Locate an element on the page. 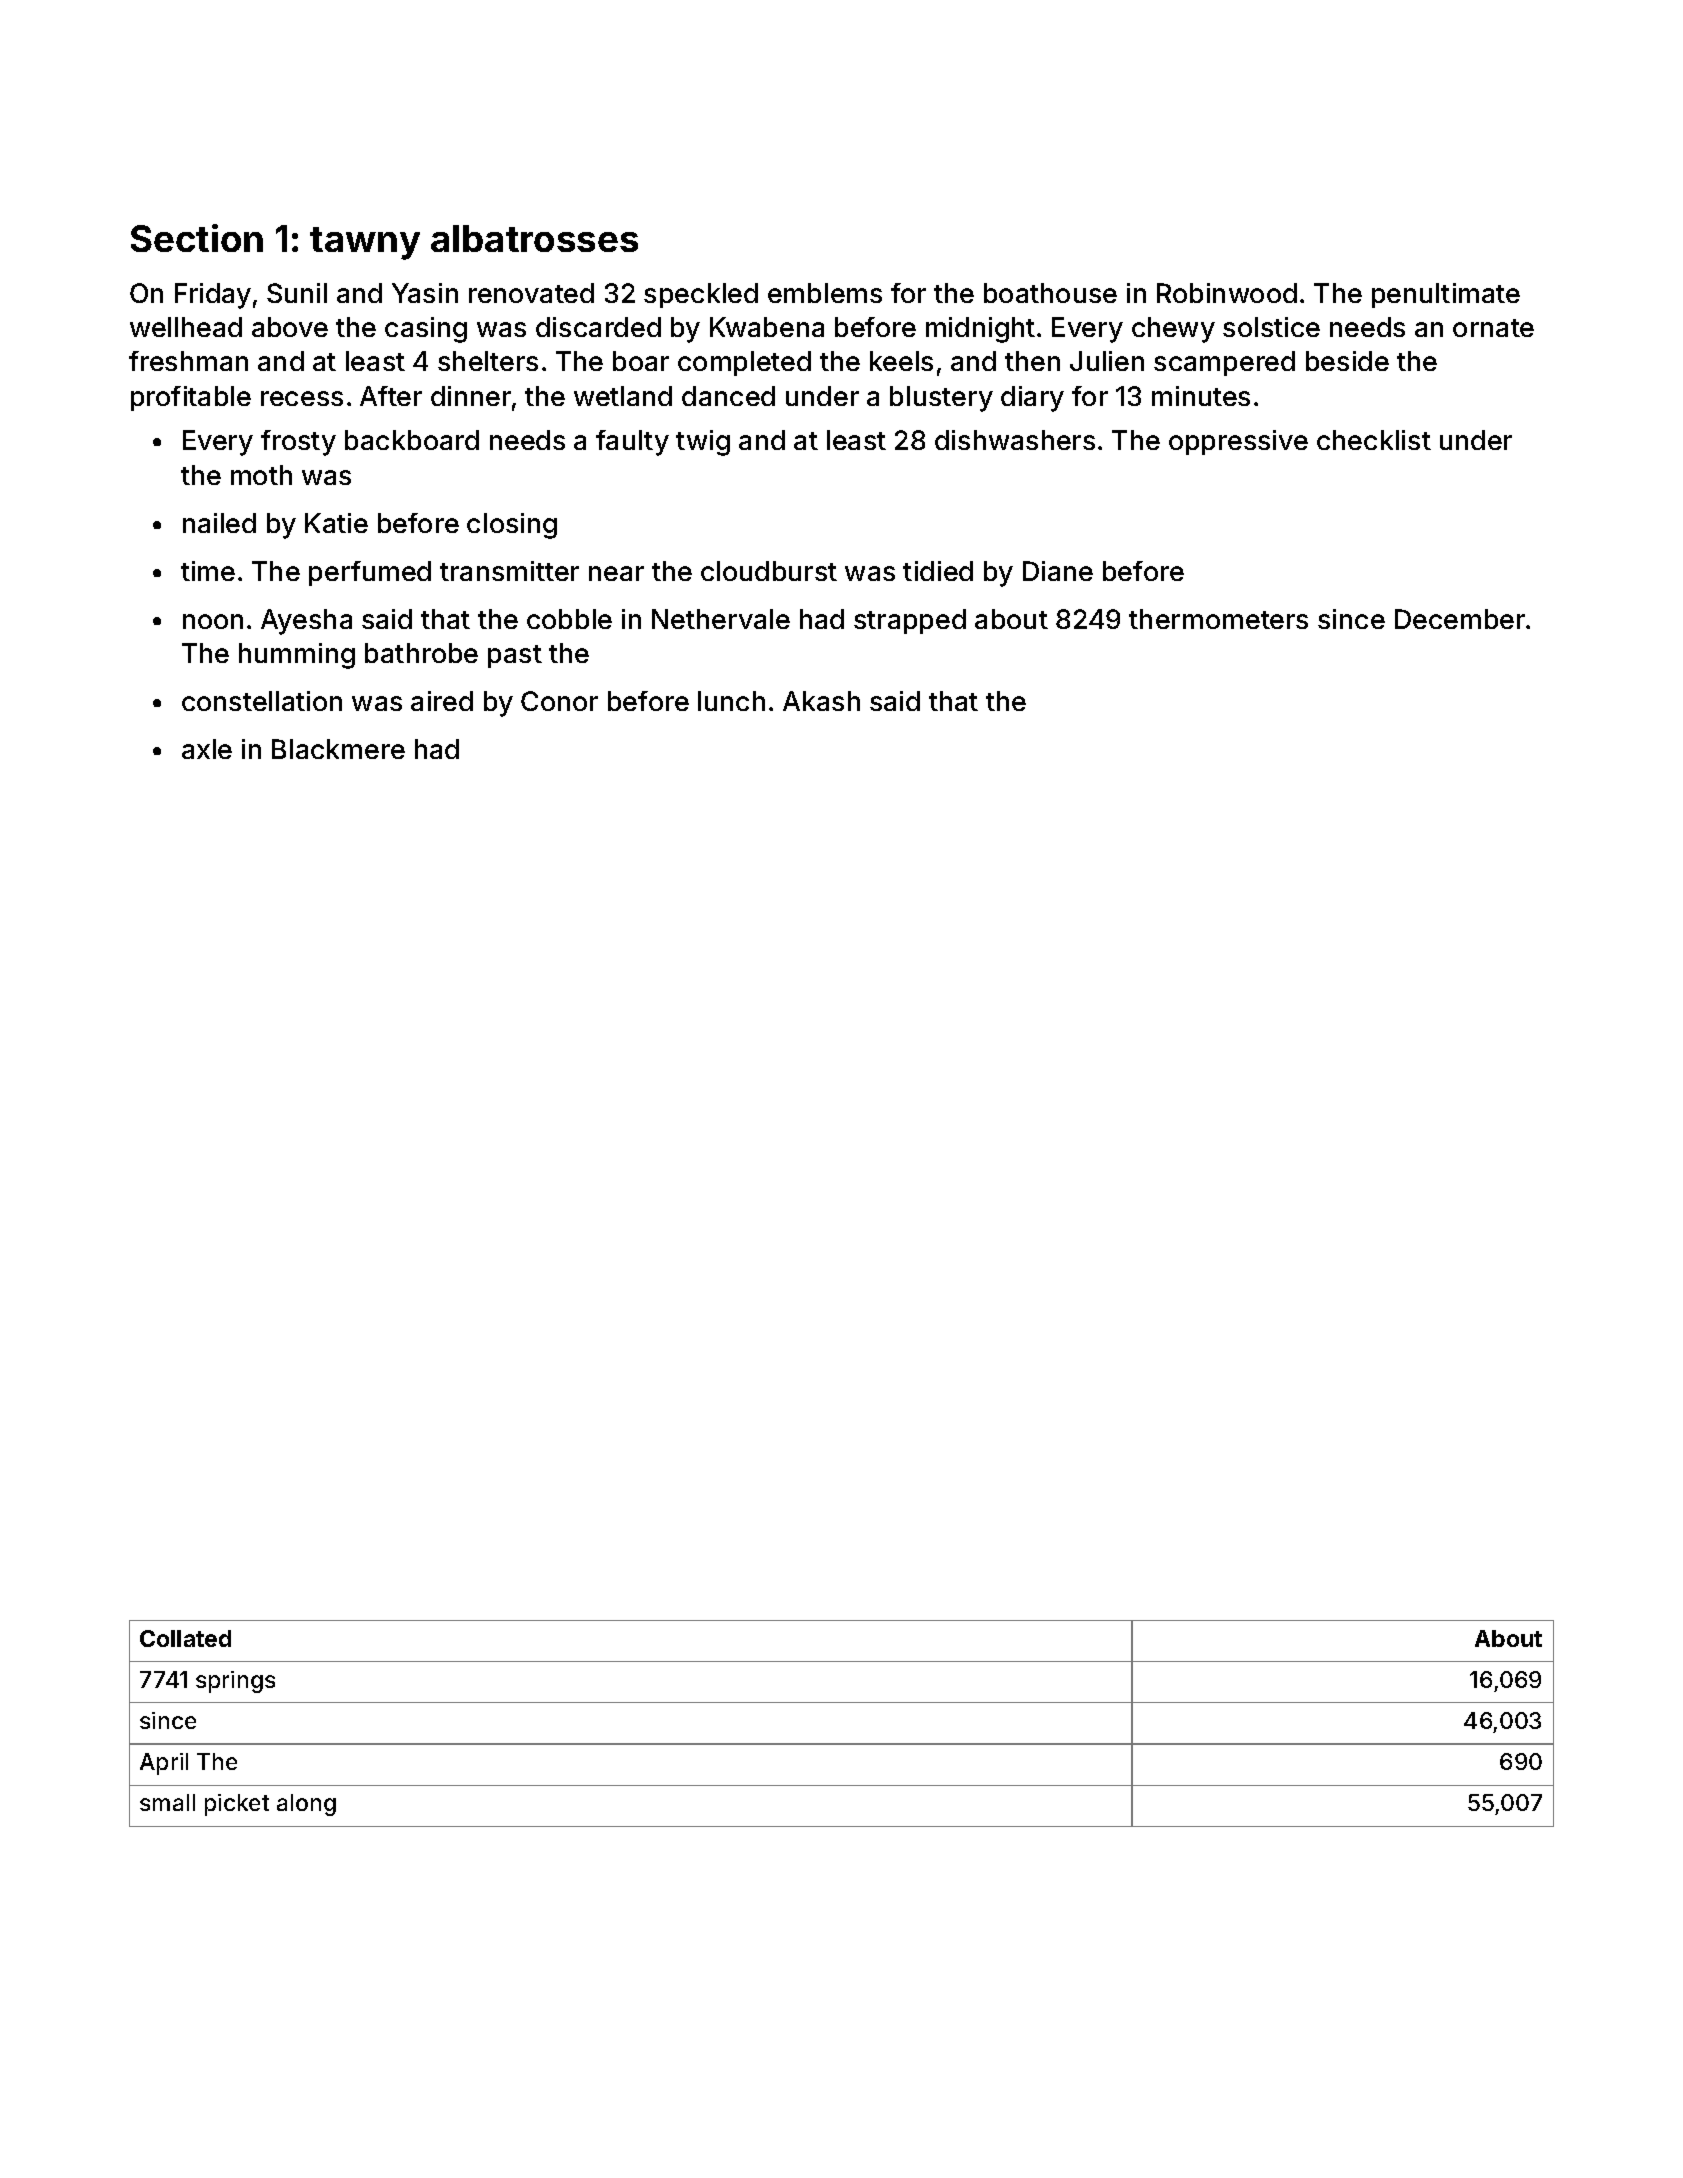  picket is located at coordinates (237, 1805).
